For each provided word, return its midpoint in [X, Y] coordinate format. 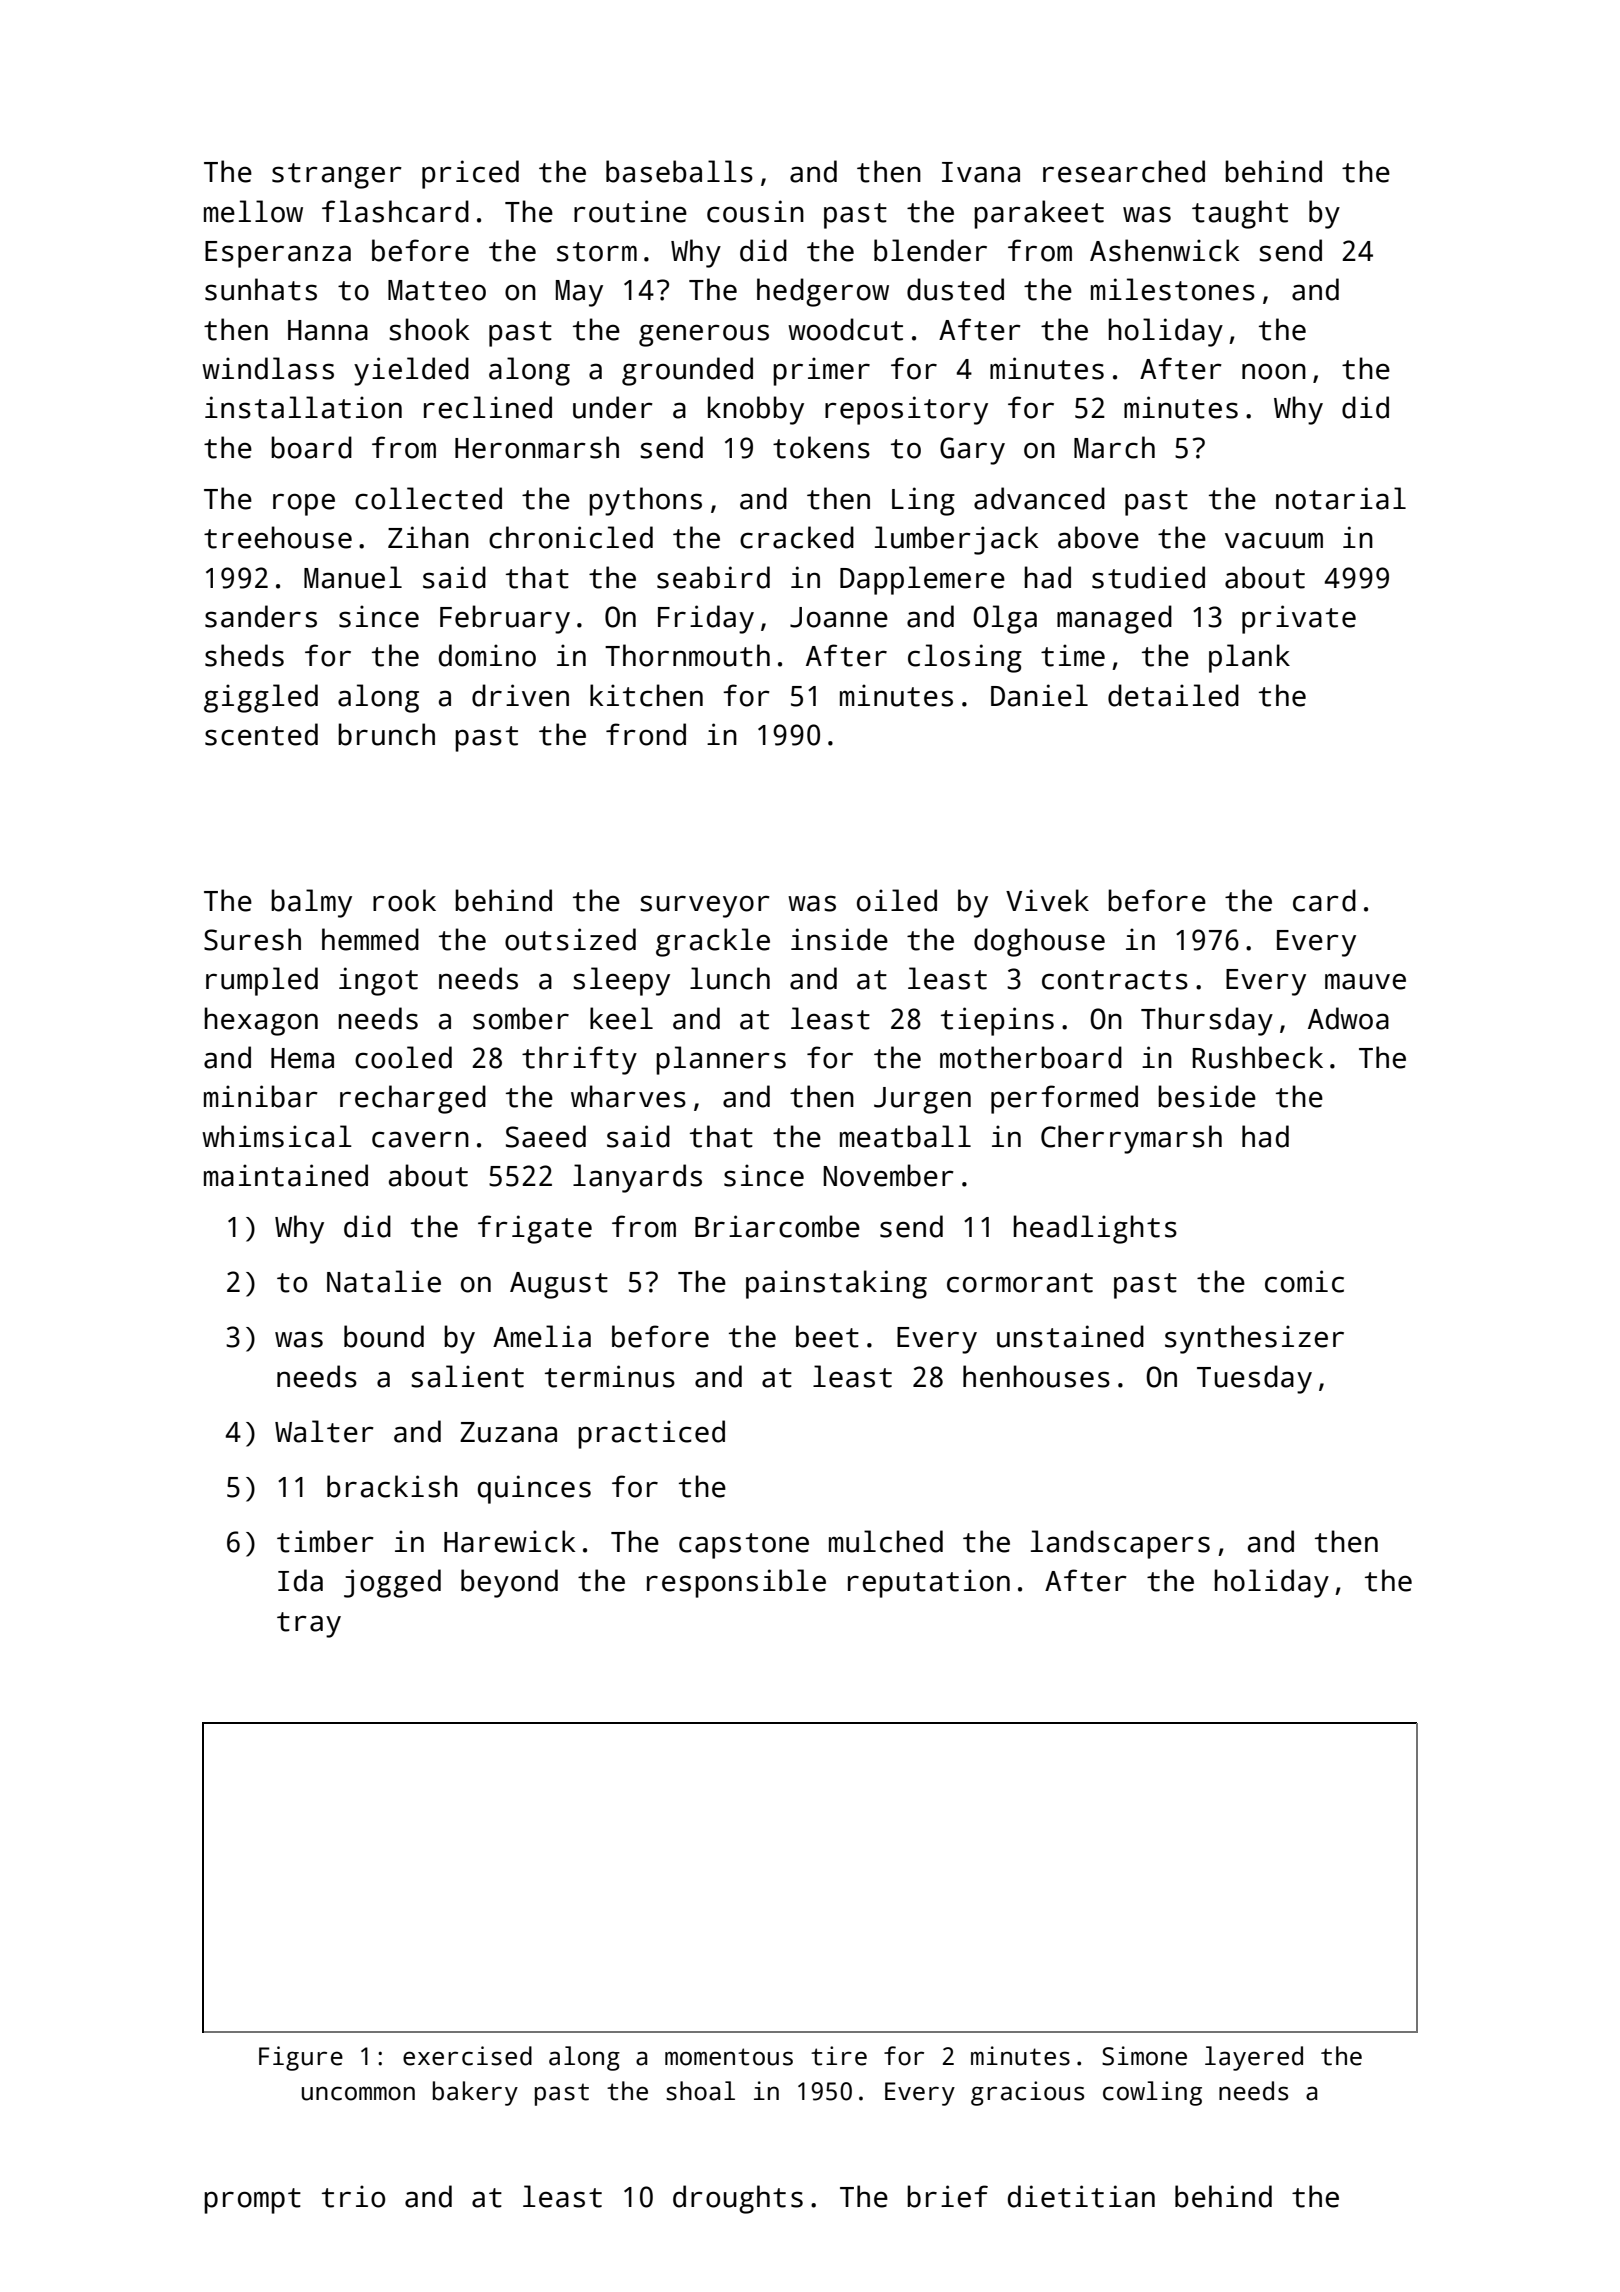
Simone [1144, 2056]
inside [839, 939]
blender [930, 250]
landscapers [1120, 1544]
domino [487, 655]
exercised [467, 2056]
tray [309, 1625]
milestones [1173, 289]
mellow [253, 211]
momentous [729, 2057]
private [1299, 619]
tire [839, 2056]
